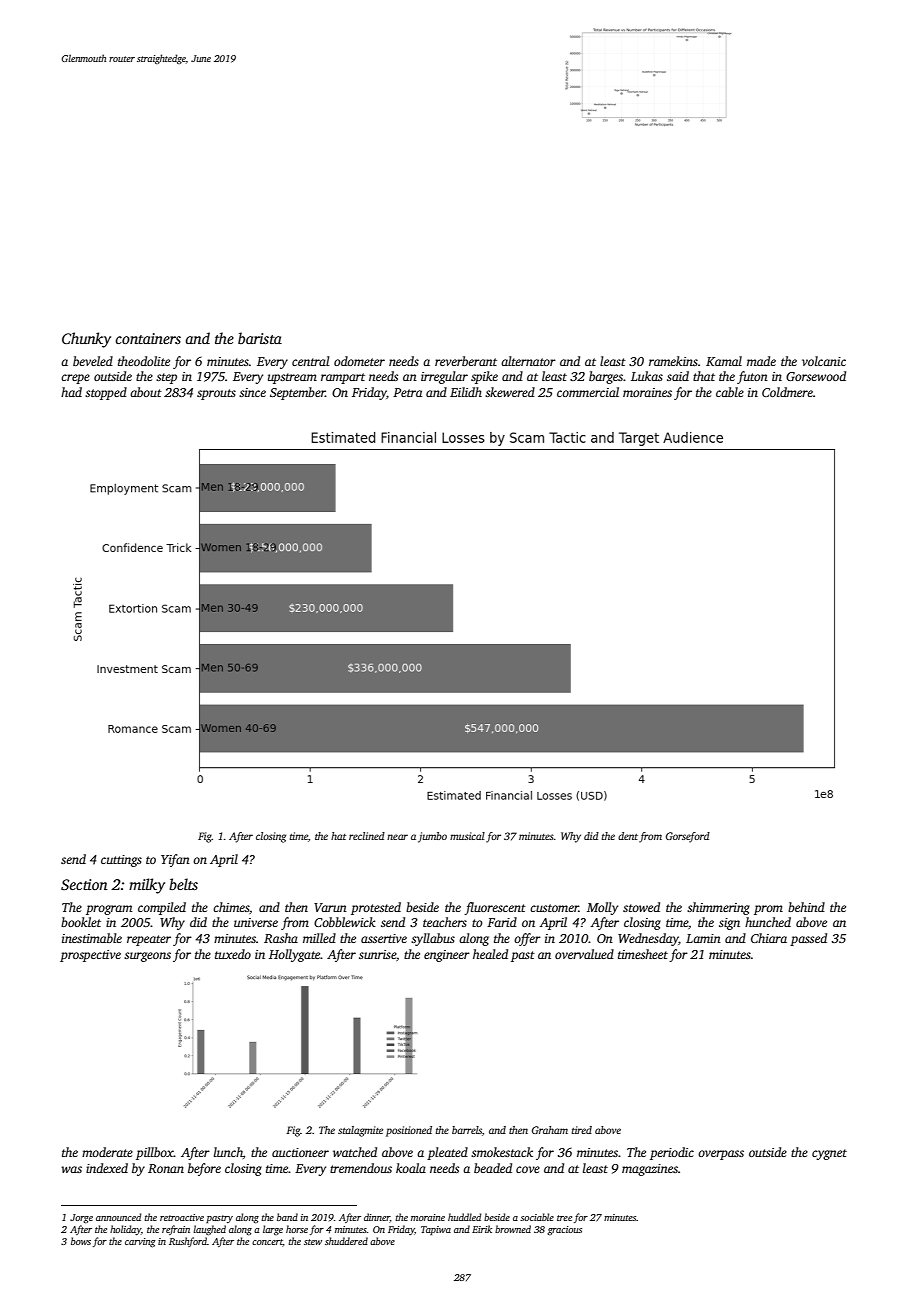 The image size is (908, 1316). I want to click on cuttings, so click(121, 861).
